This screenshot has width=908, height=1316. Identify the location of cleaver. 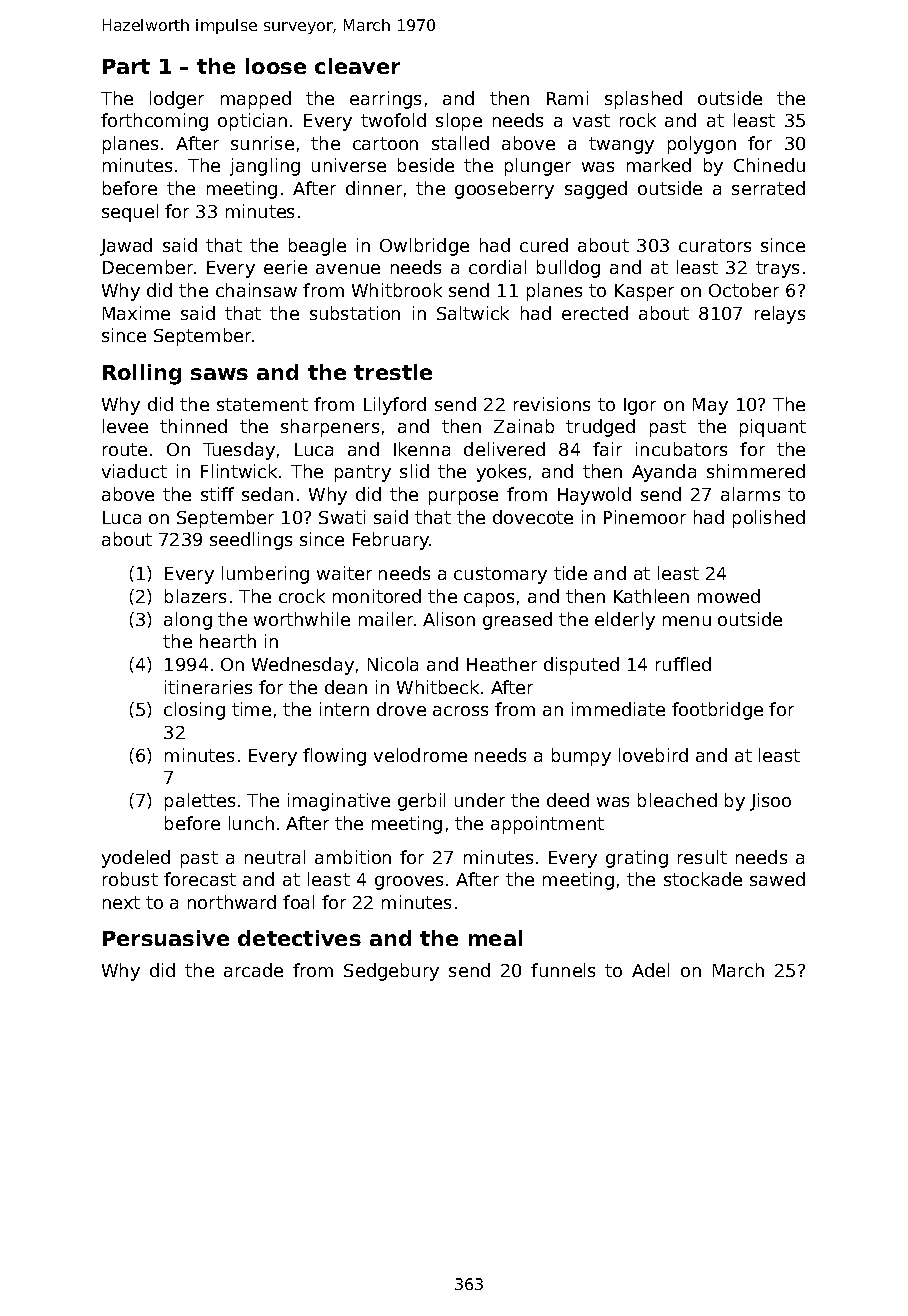
(357, 66).
